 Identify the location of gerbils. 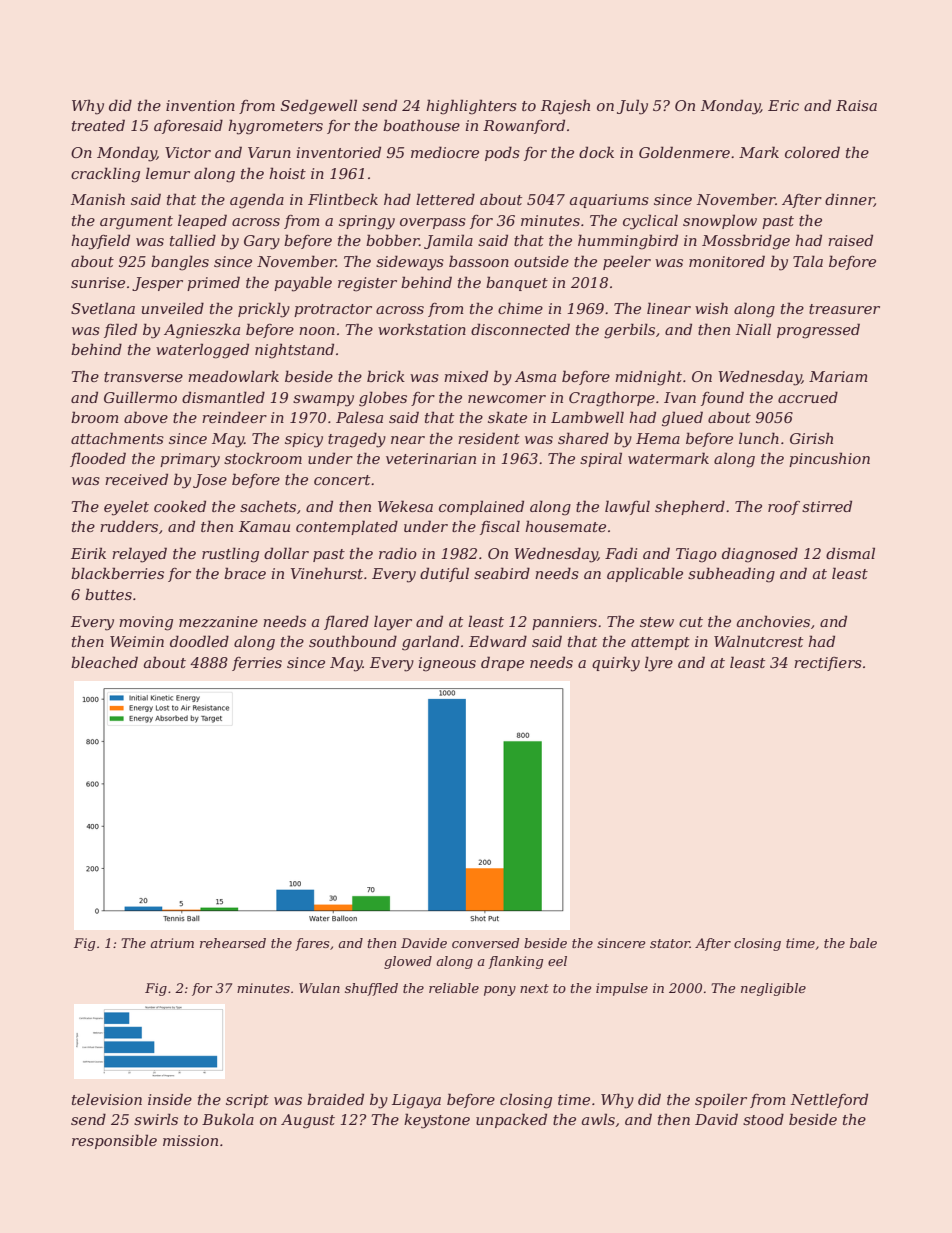
(629, 331).
